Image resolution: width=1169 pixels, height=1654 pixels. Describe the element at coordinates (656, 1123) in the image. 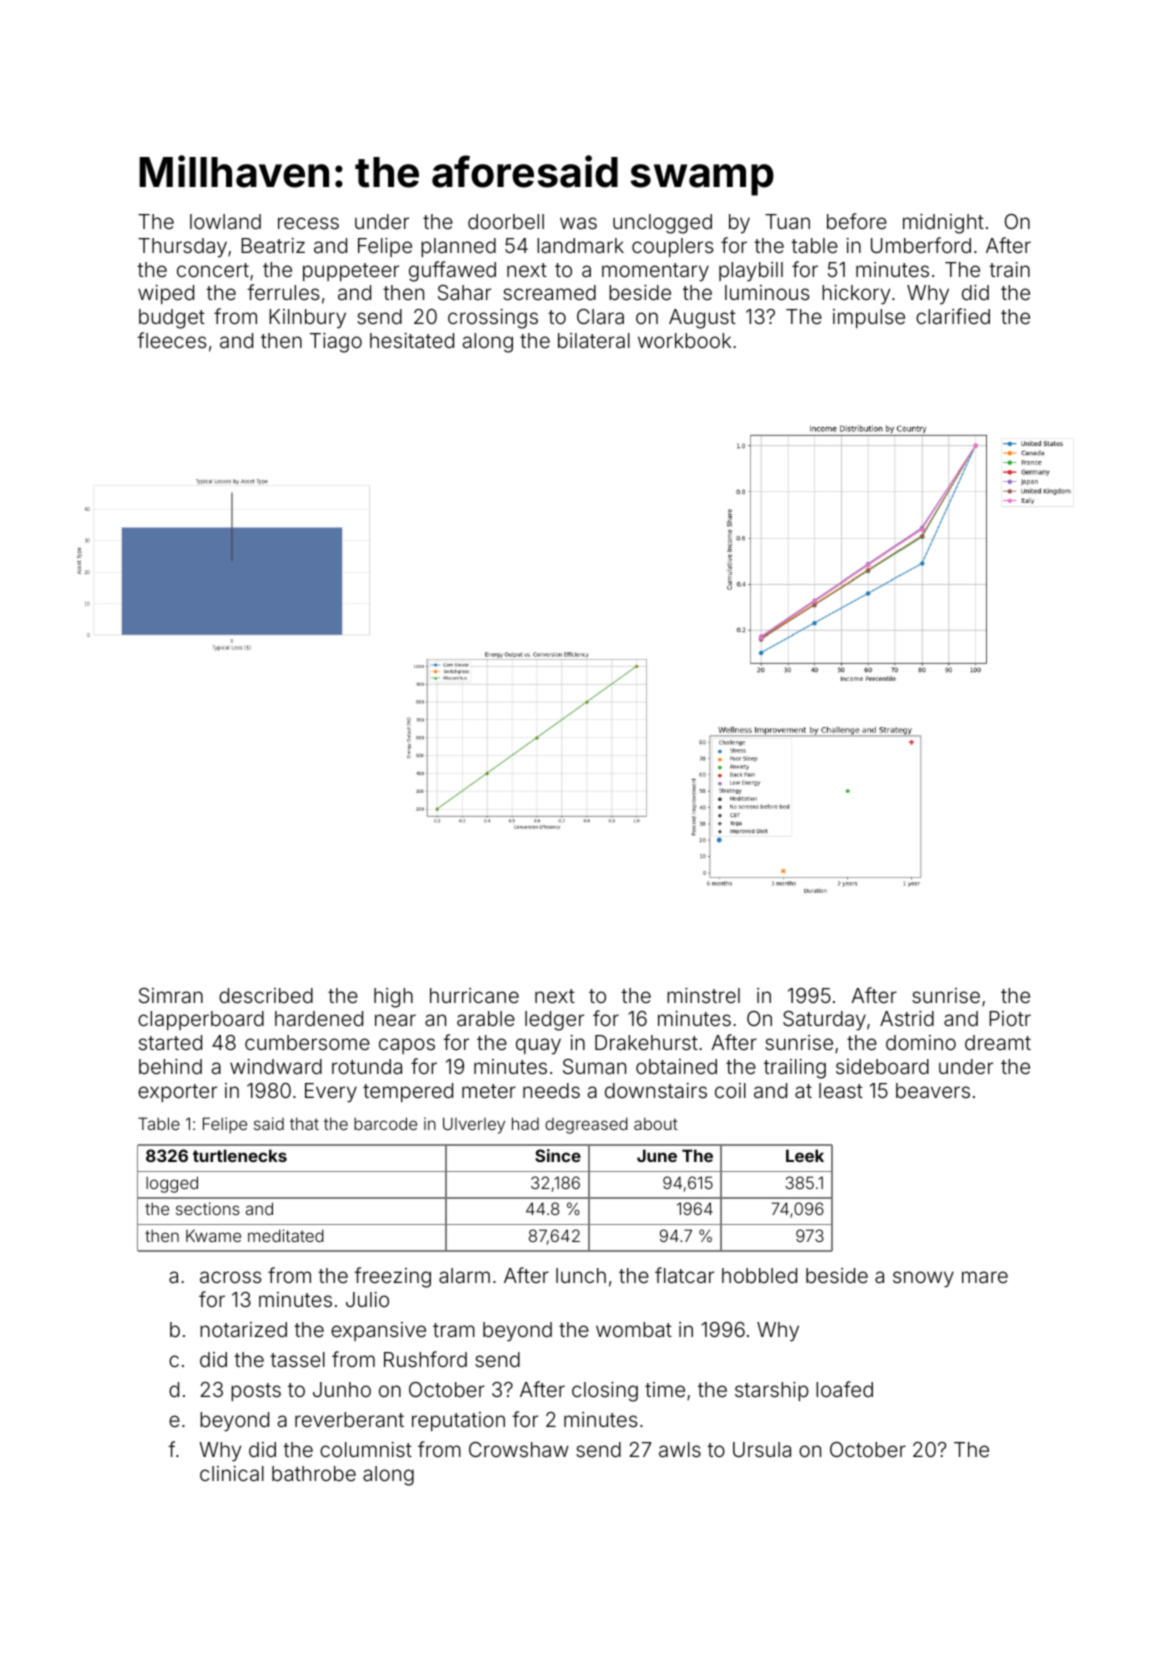

I see `about` at that location.
